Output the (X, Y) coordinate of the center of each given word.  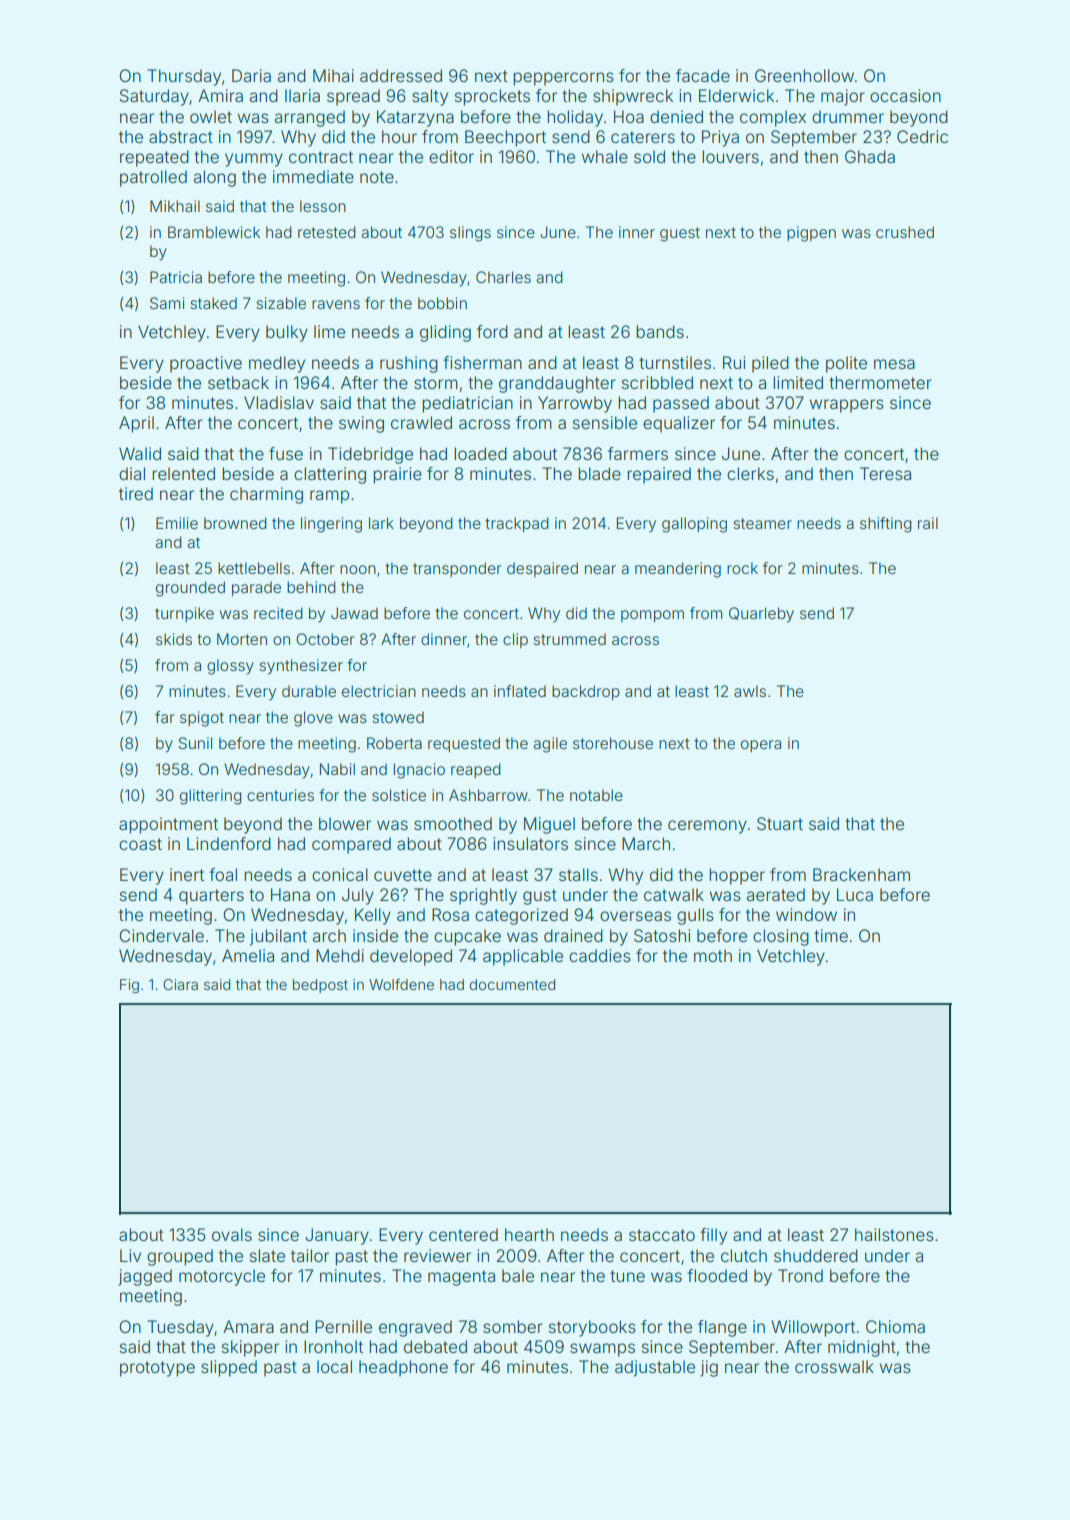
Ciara (180, 984)
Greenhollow (804, 75)
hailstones (894, 1234)
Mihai (333, 75)
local (334, 1366)
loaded (480, 453)
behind (311, 587)
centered (463, 1234)
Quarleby (761, 615)
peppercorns (563, 79)
